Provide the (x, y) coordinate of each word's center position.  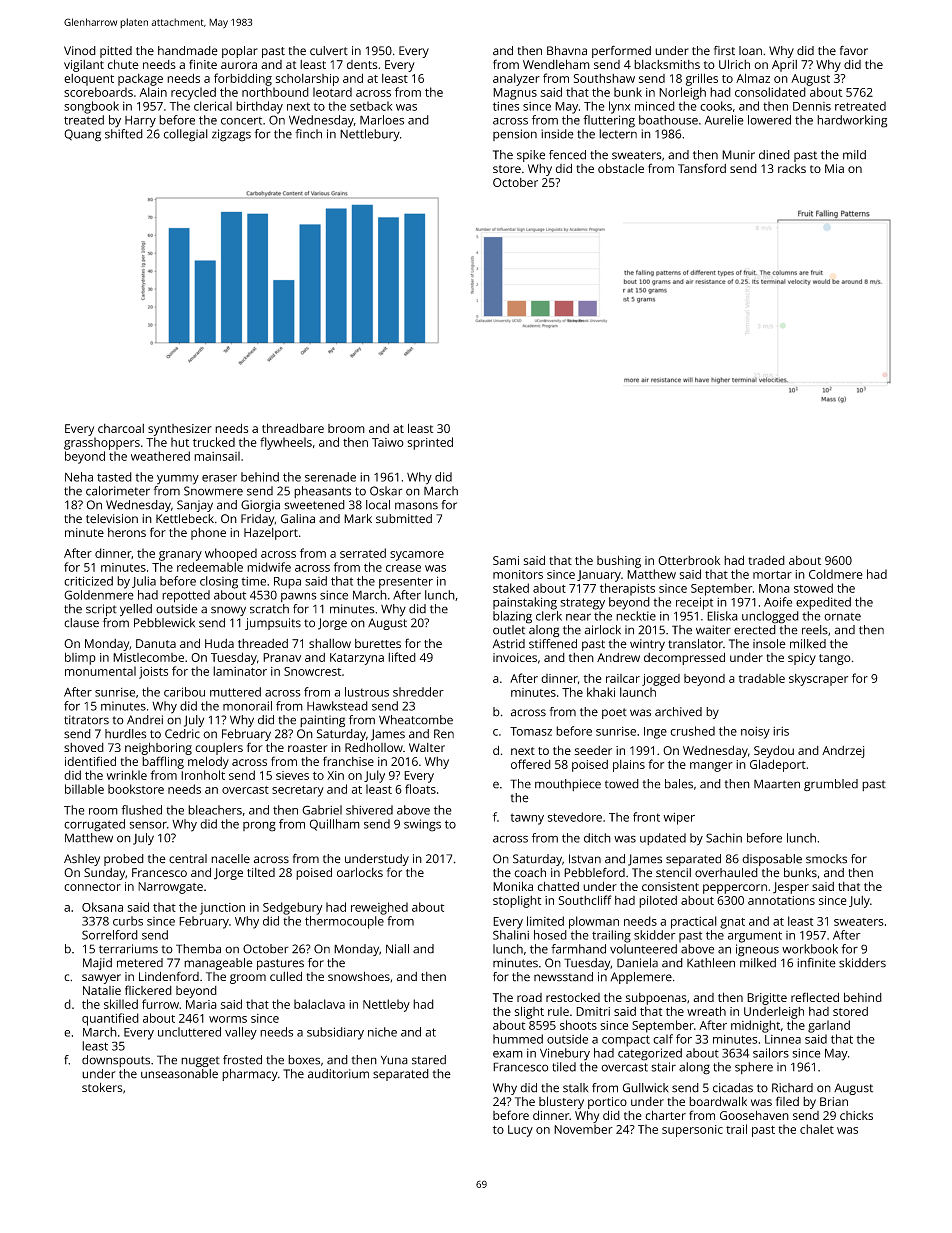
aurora (239, 65)
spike (531, 156)
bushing (619, 561)
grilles (702, 79)
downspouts (116, 1061)
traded (766, 560)
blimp (80, 658)
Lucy (520, 1131)
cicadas (733, 1088)
